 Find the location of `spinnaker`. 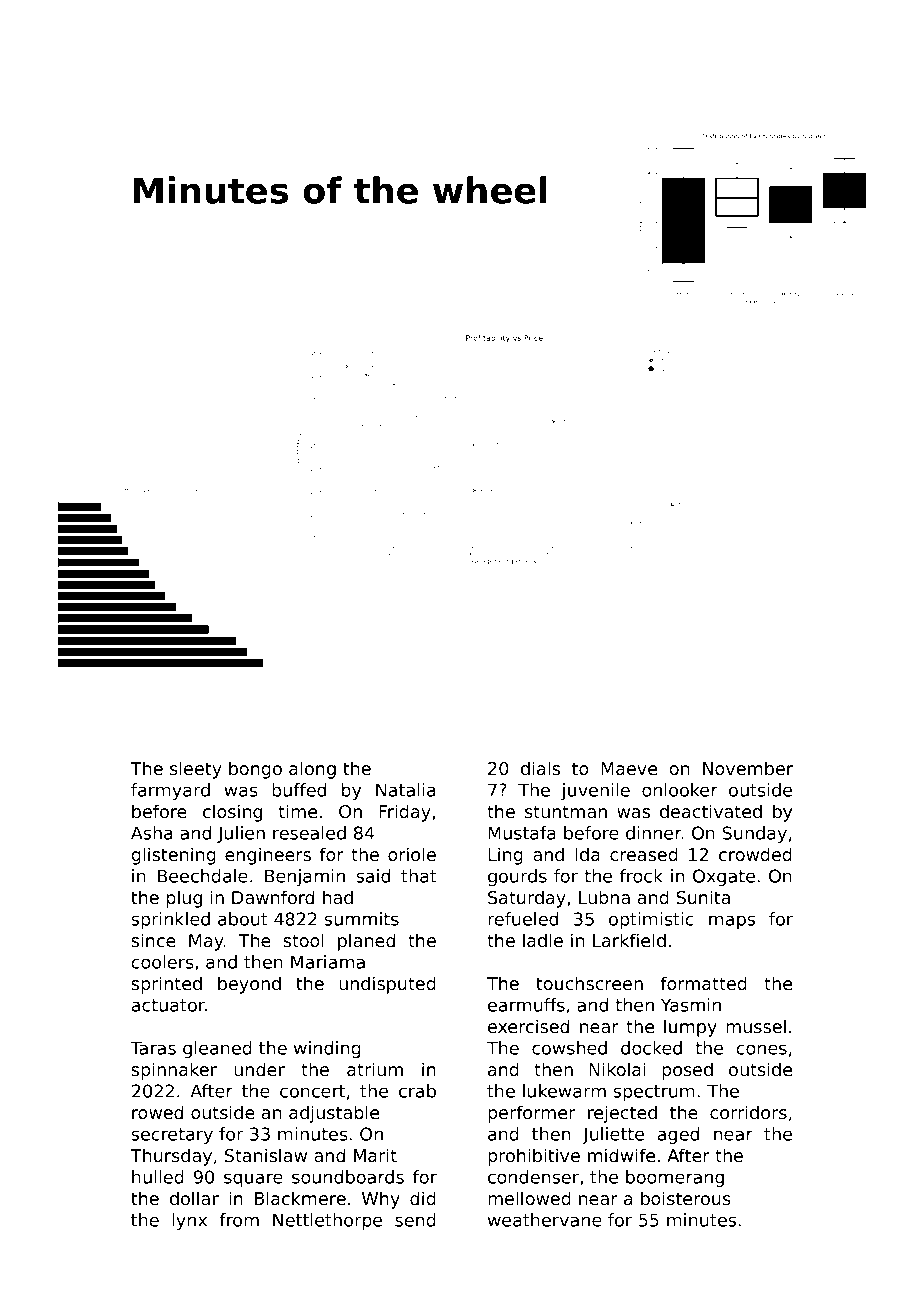

spinnaker is located at coordinates (174, 1071).
